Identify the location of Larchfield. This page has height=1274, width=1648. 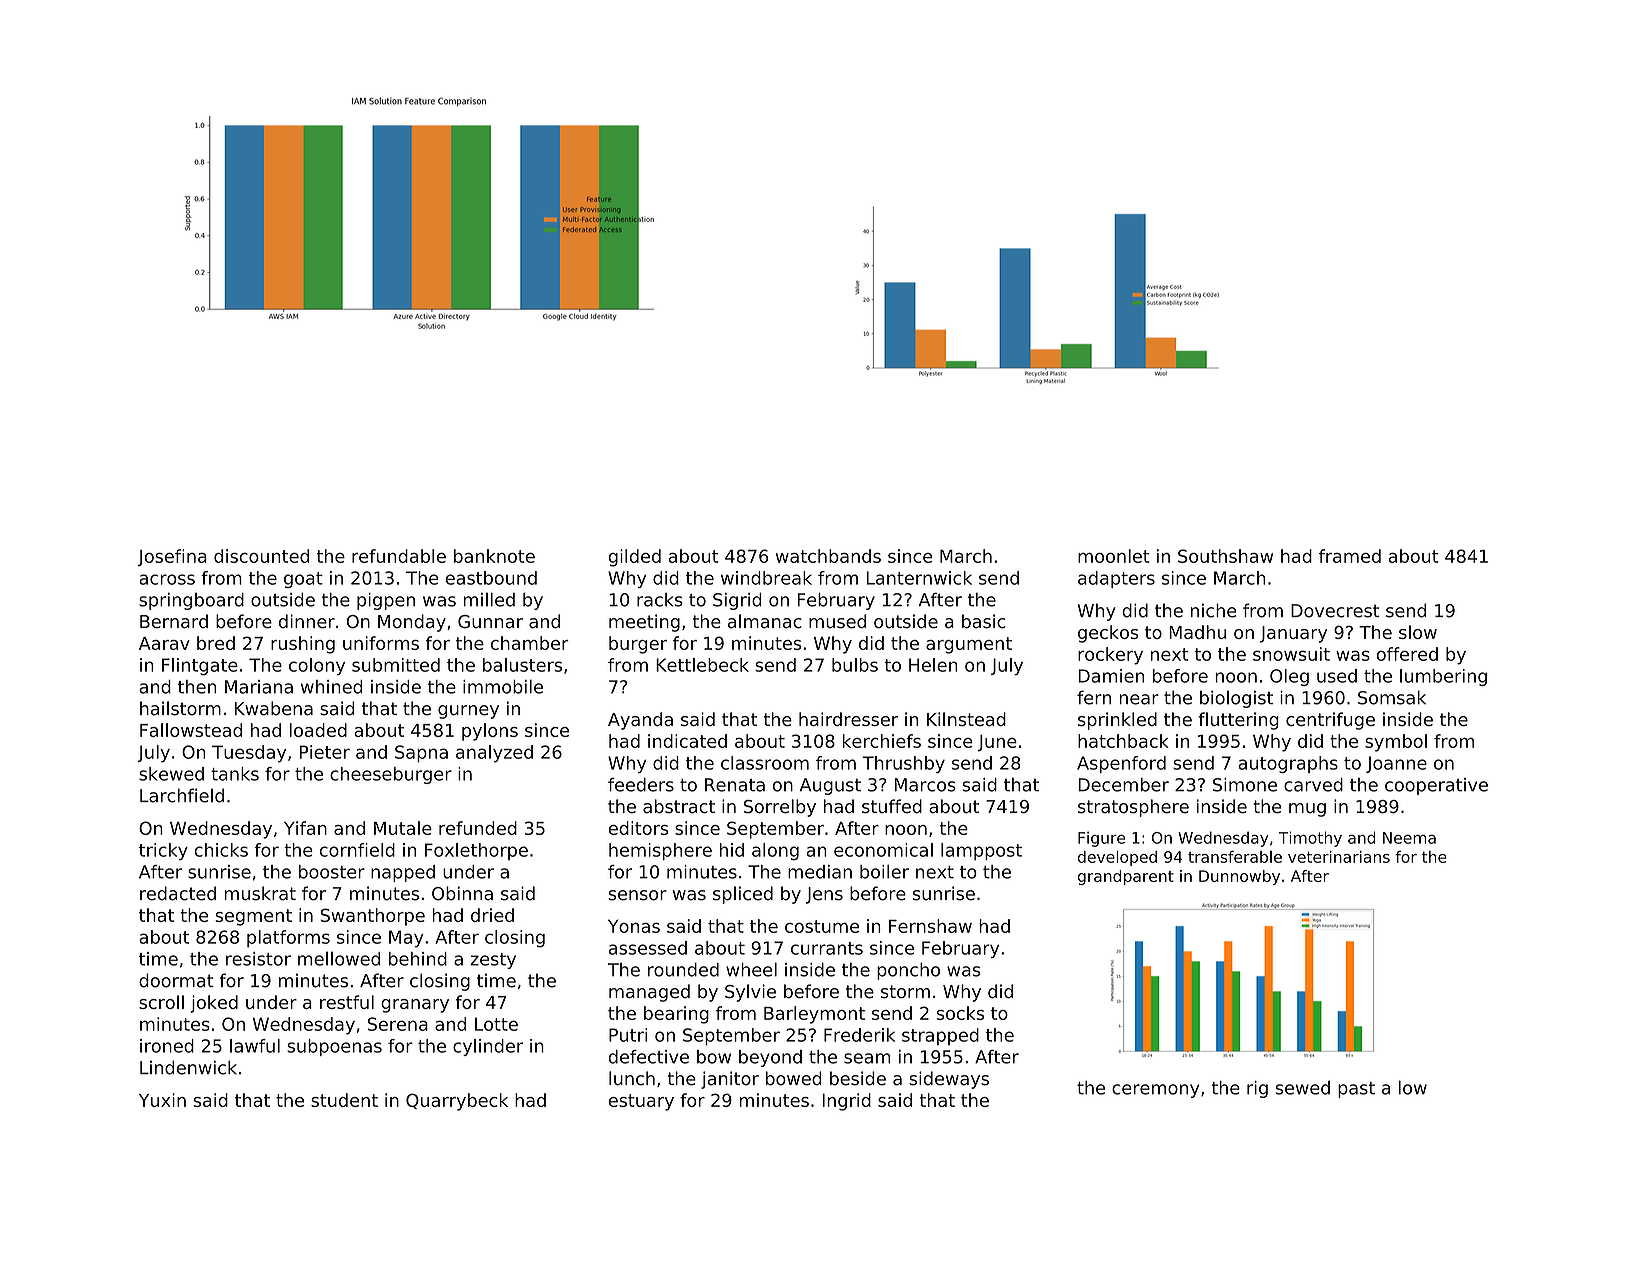
(182, 795).
